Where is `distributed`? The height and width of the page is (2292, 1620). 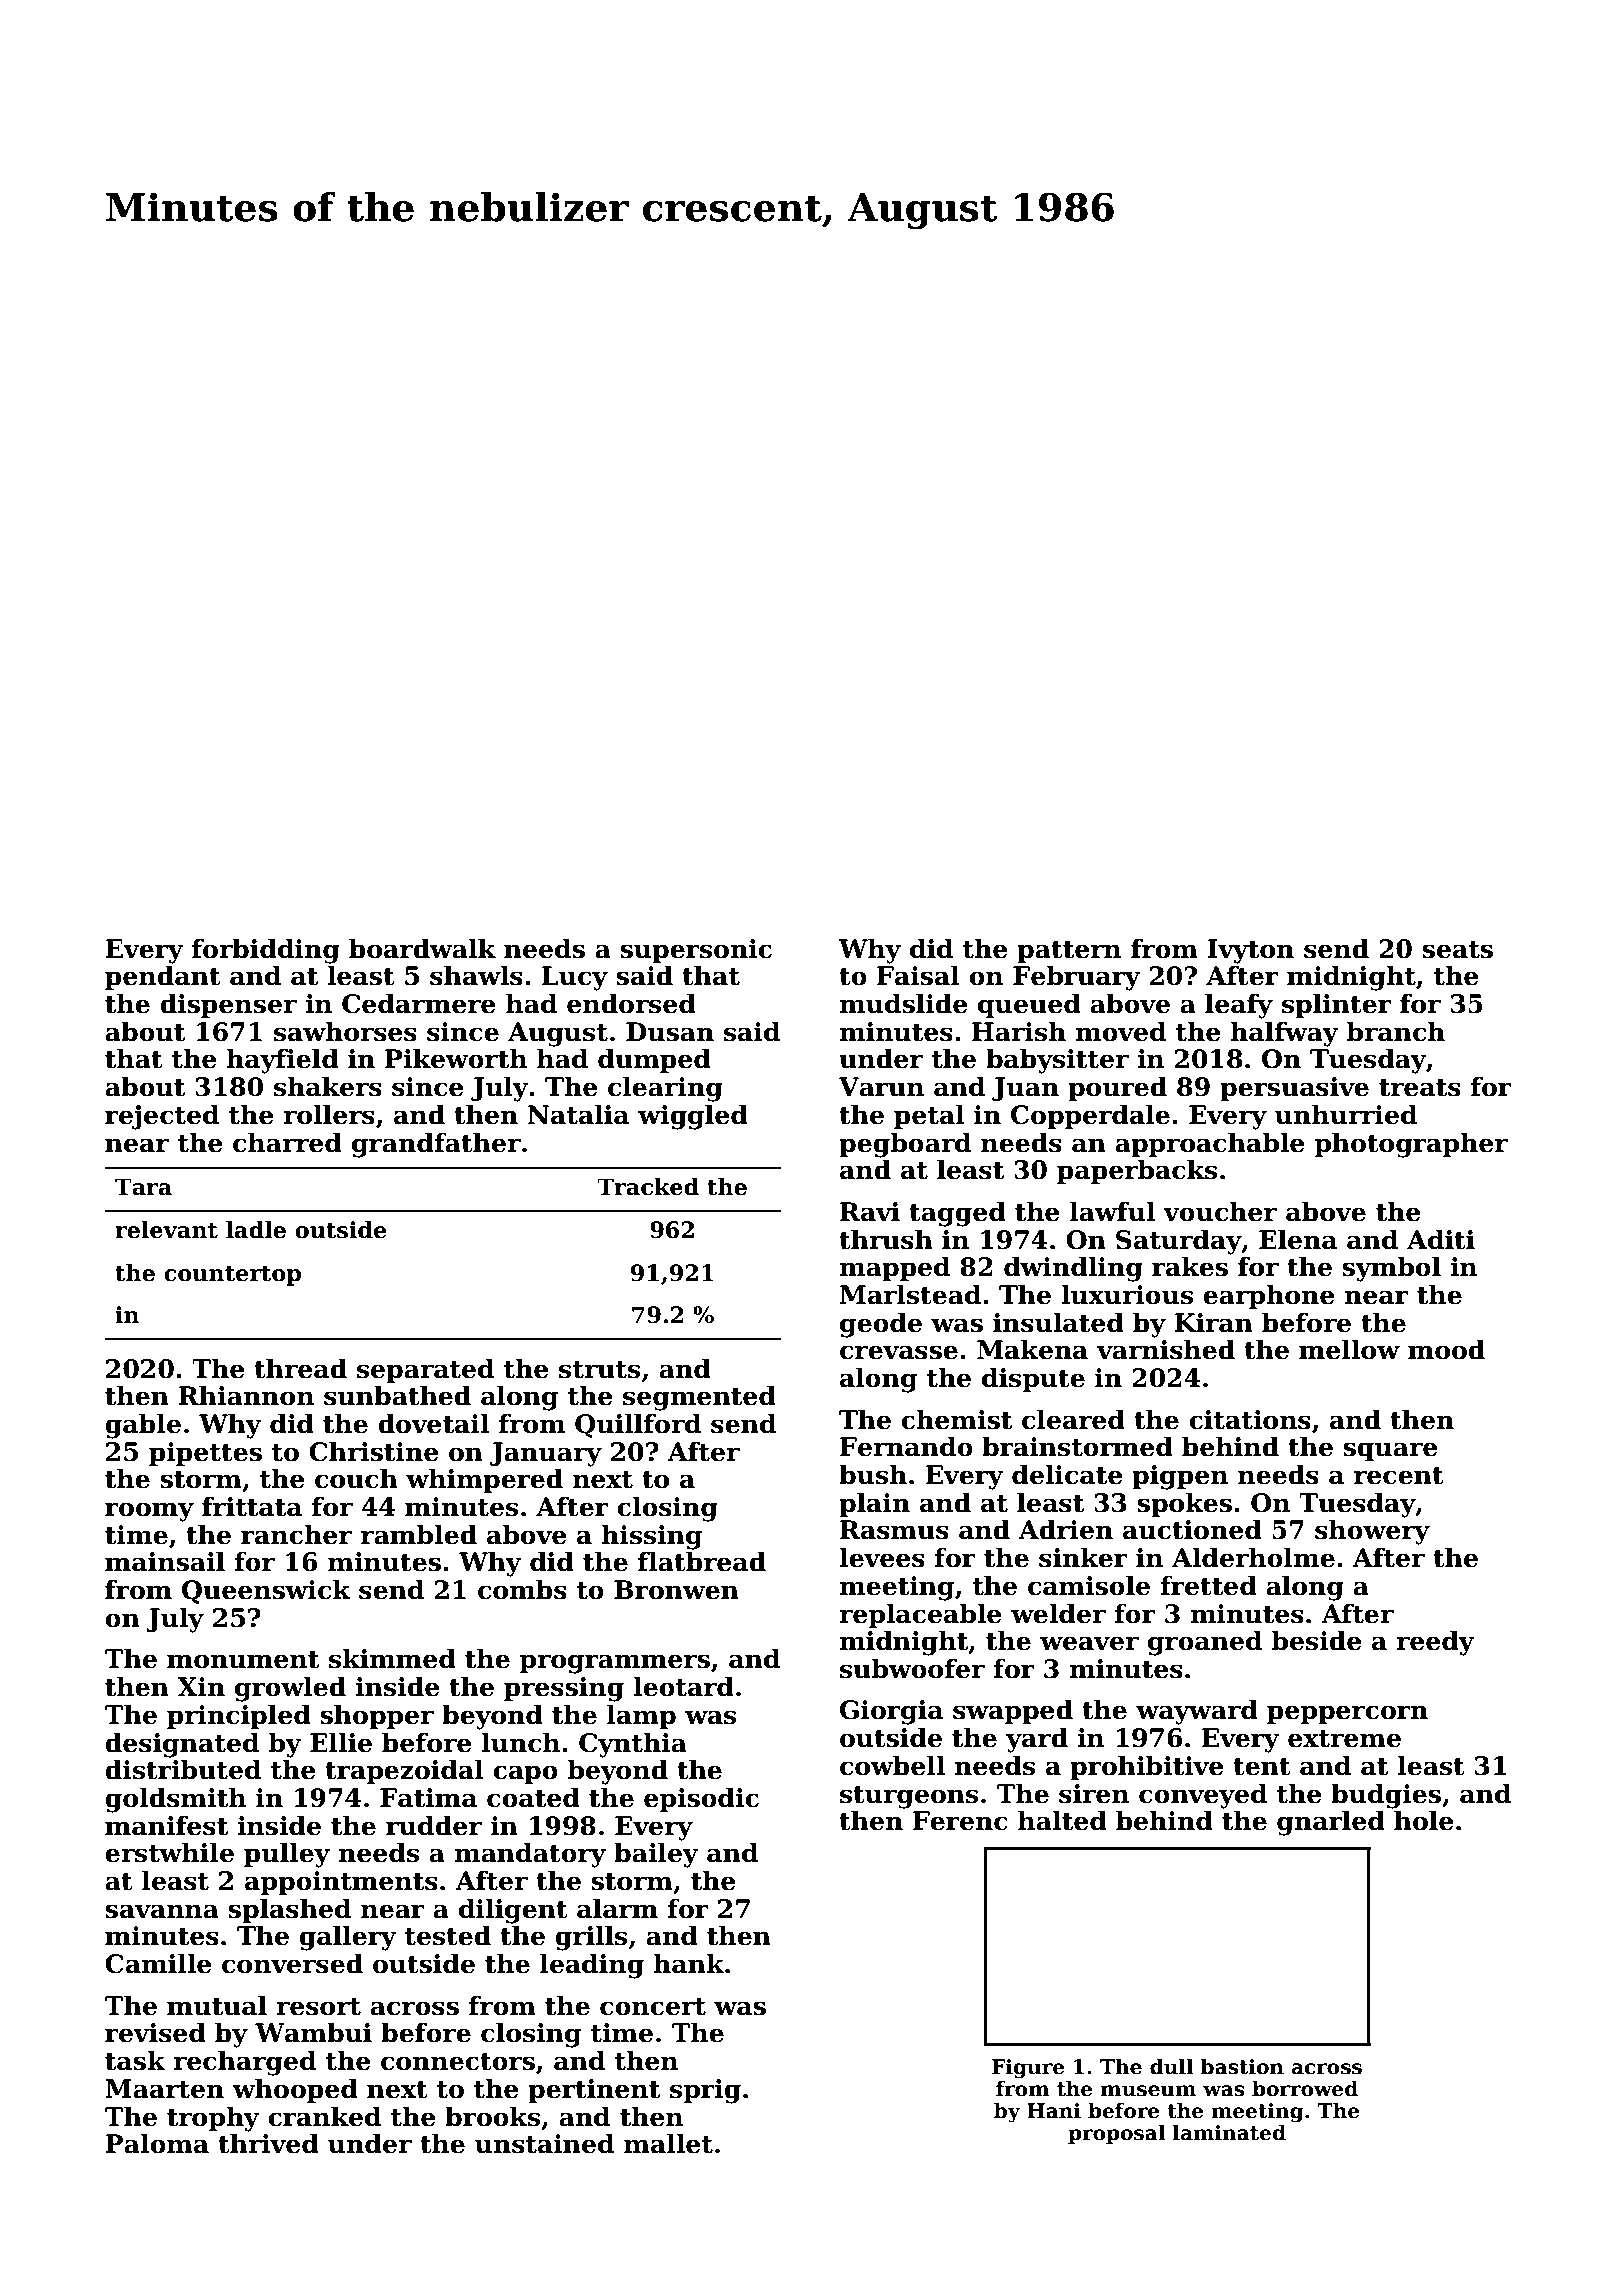
distributed is located at coordinates (183, 1769).
